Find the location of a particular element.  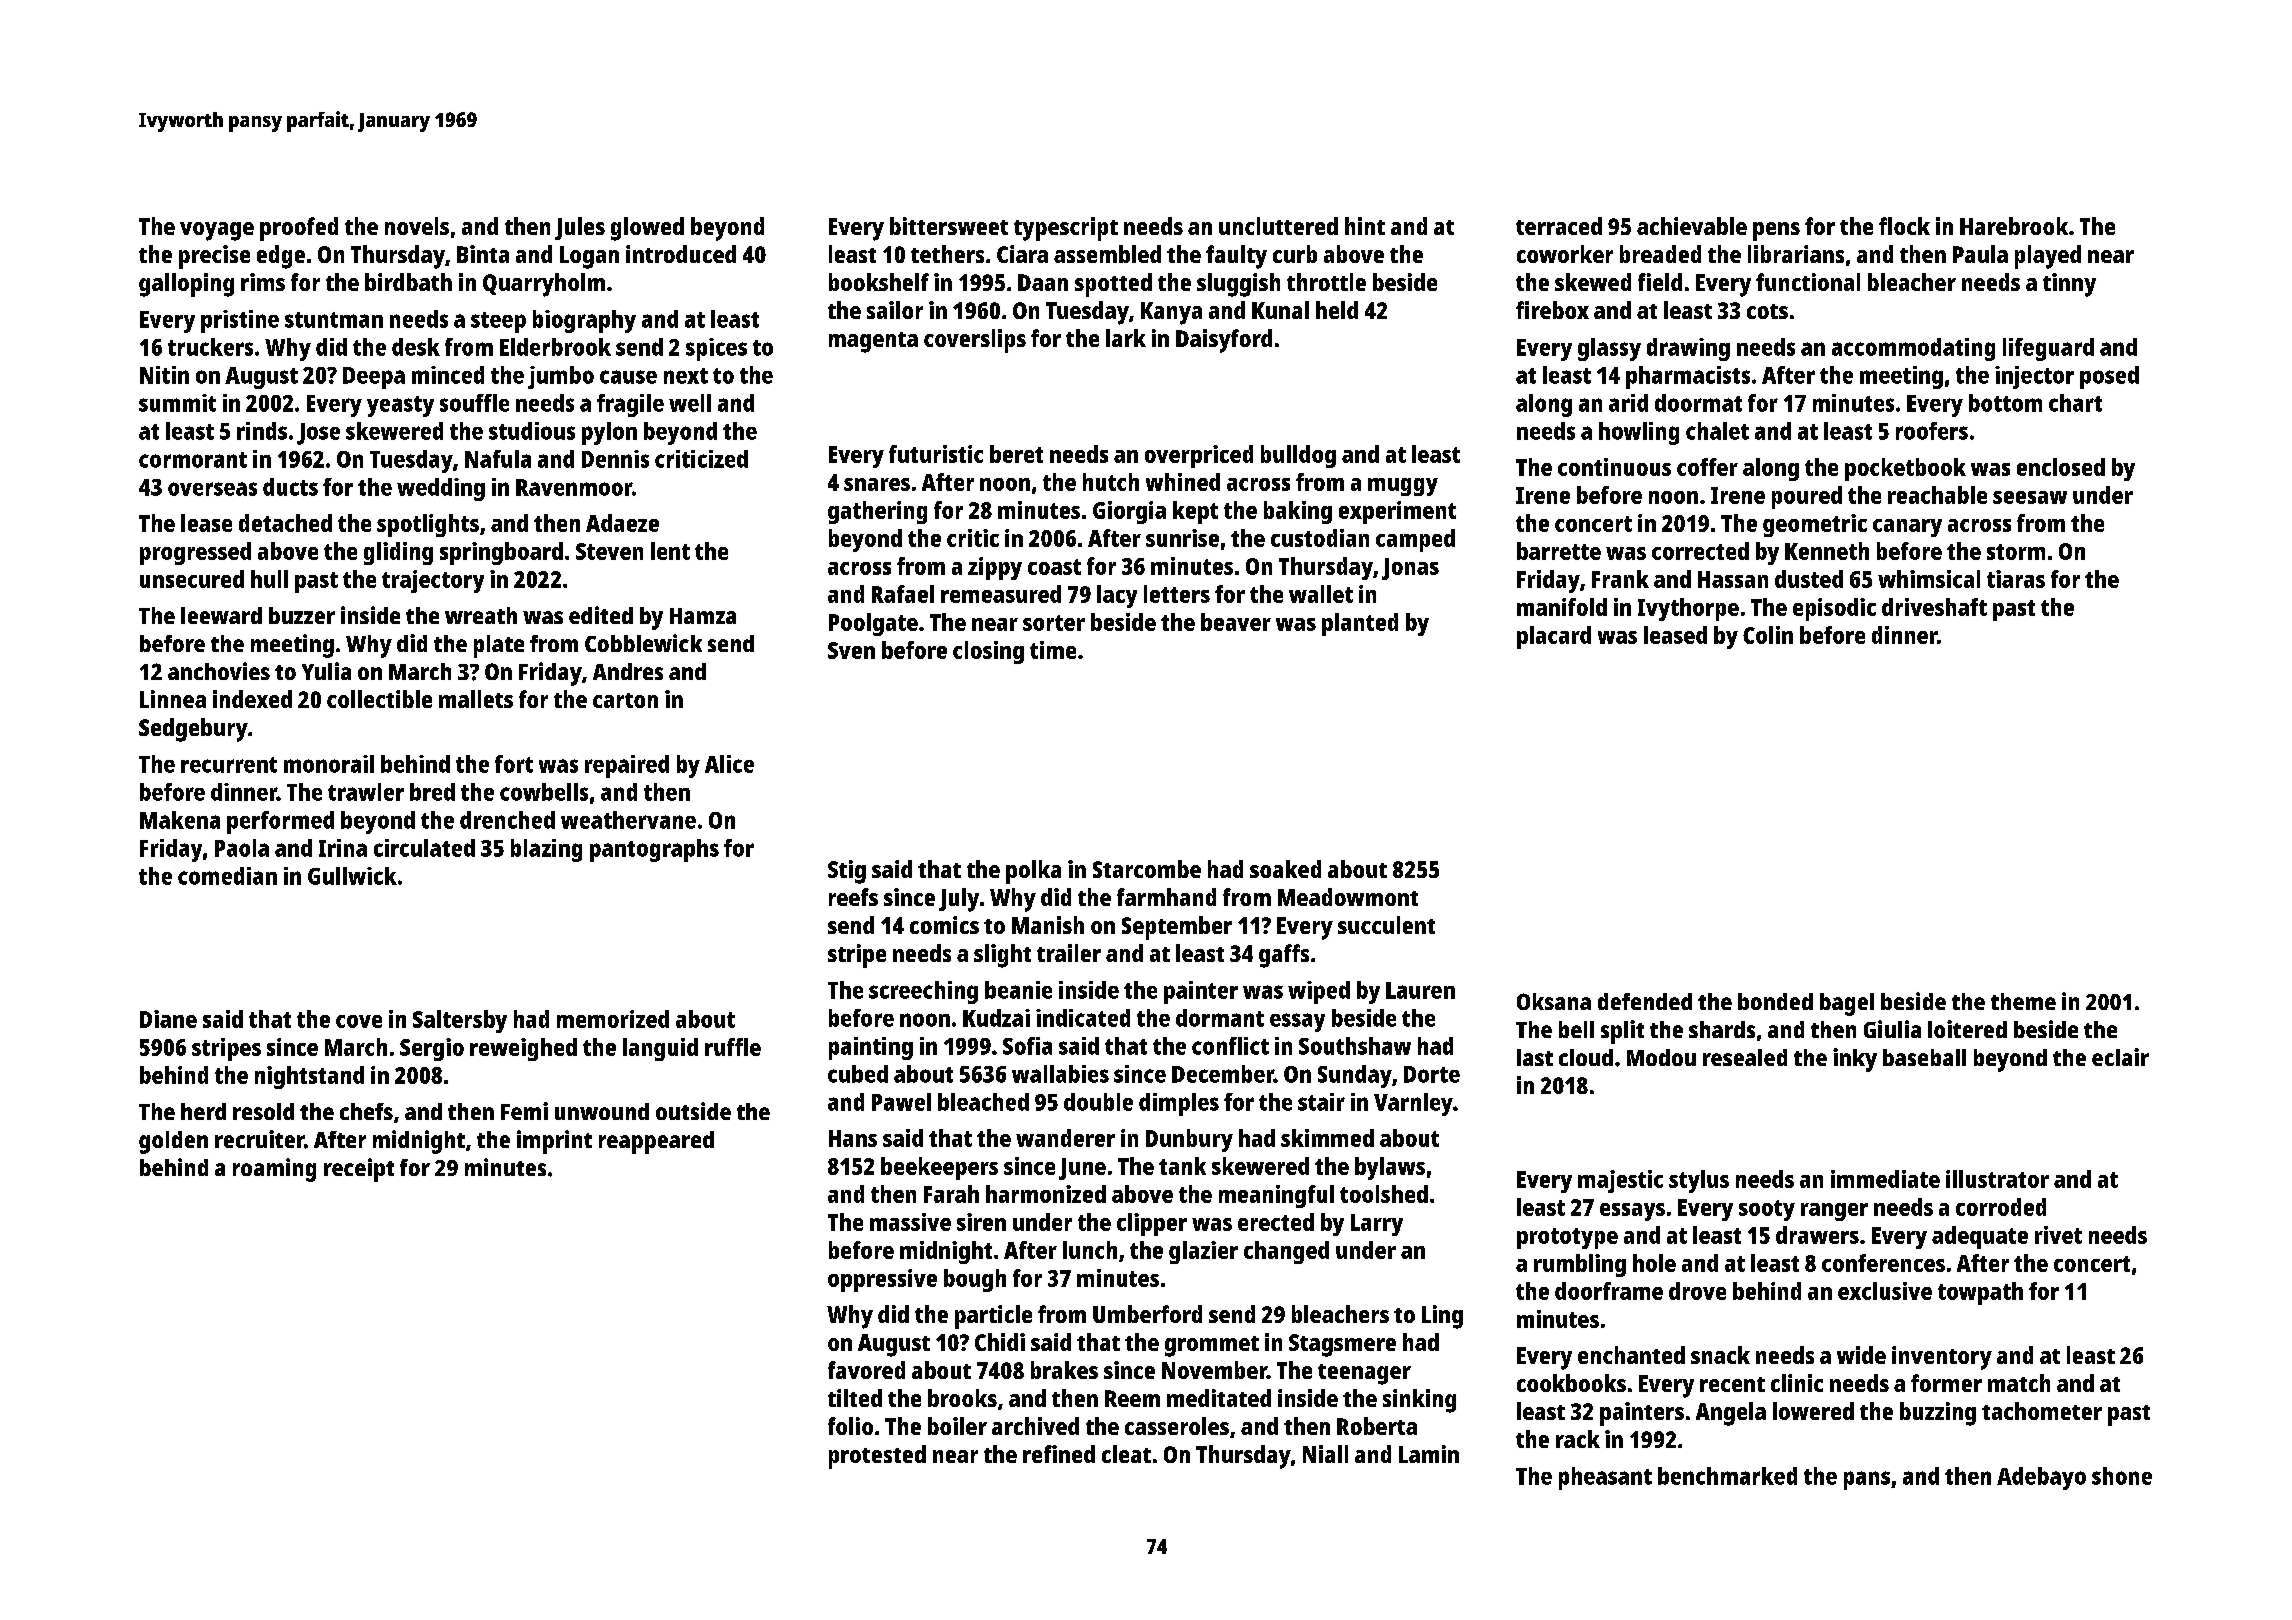

achievable is located at coordinates (1692, 226).
